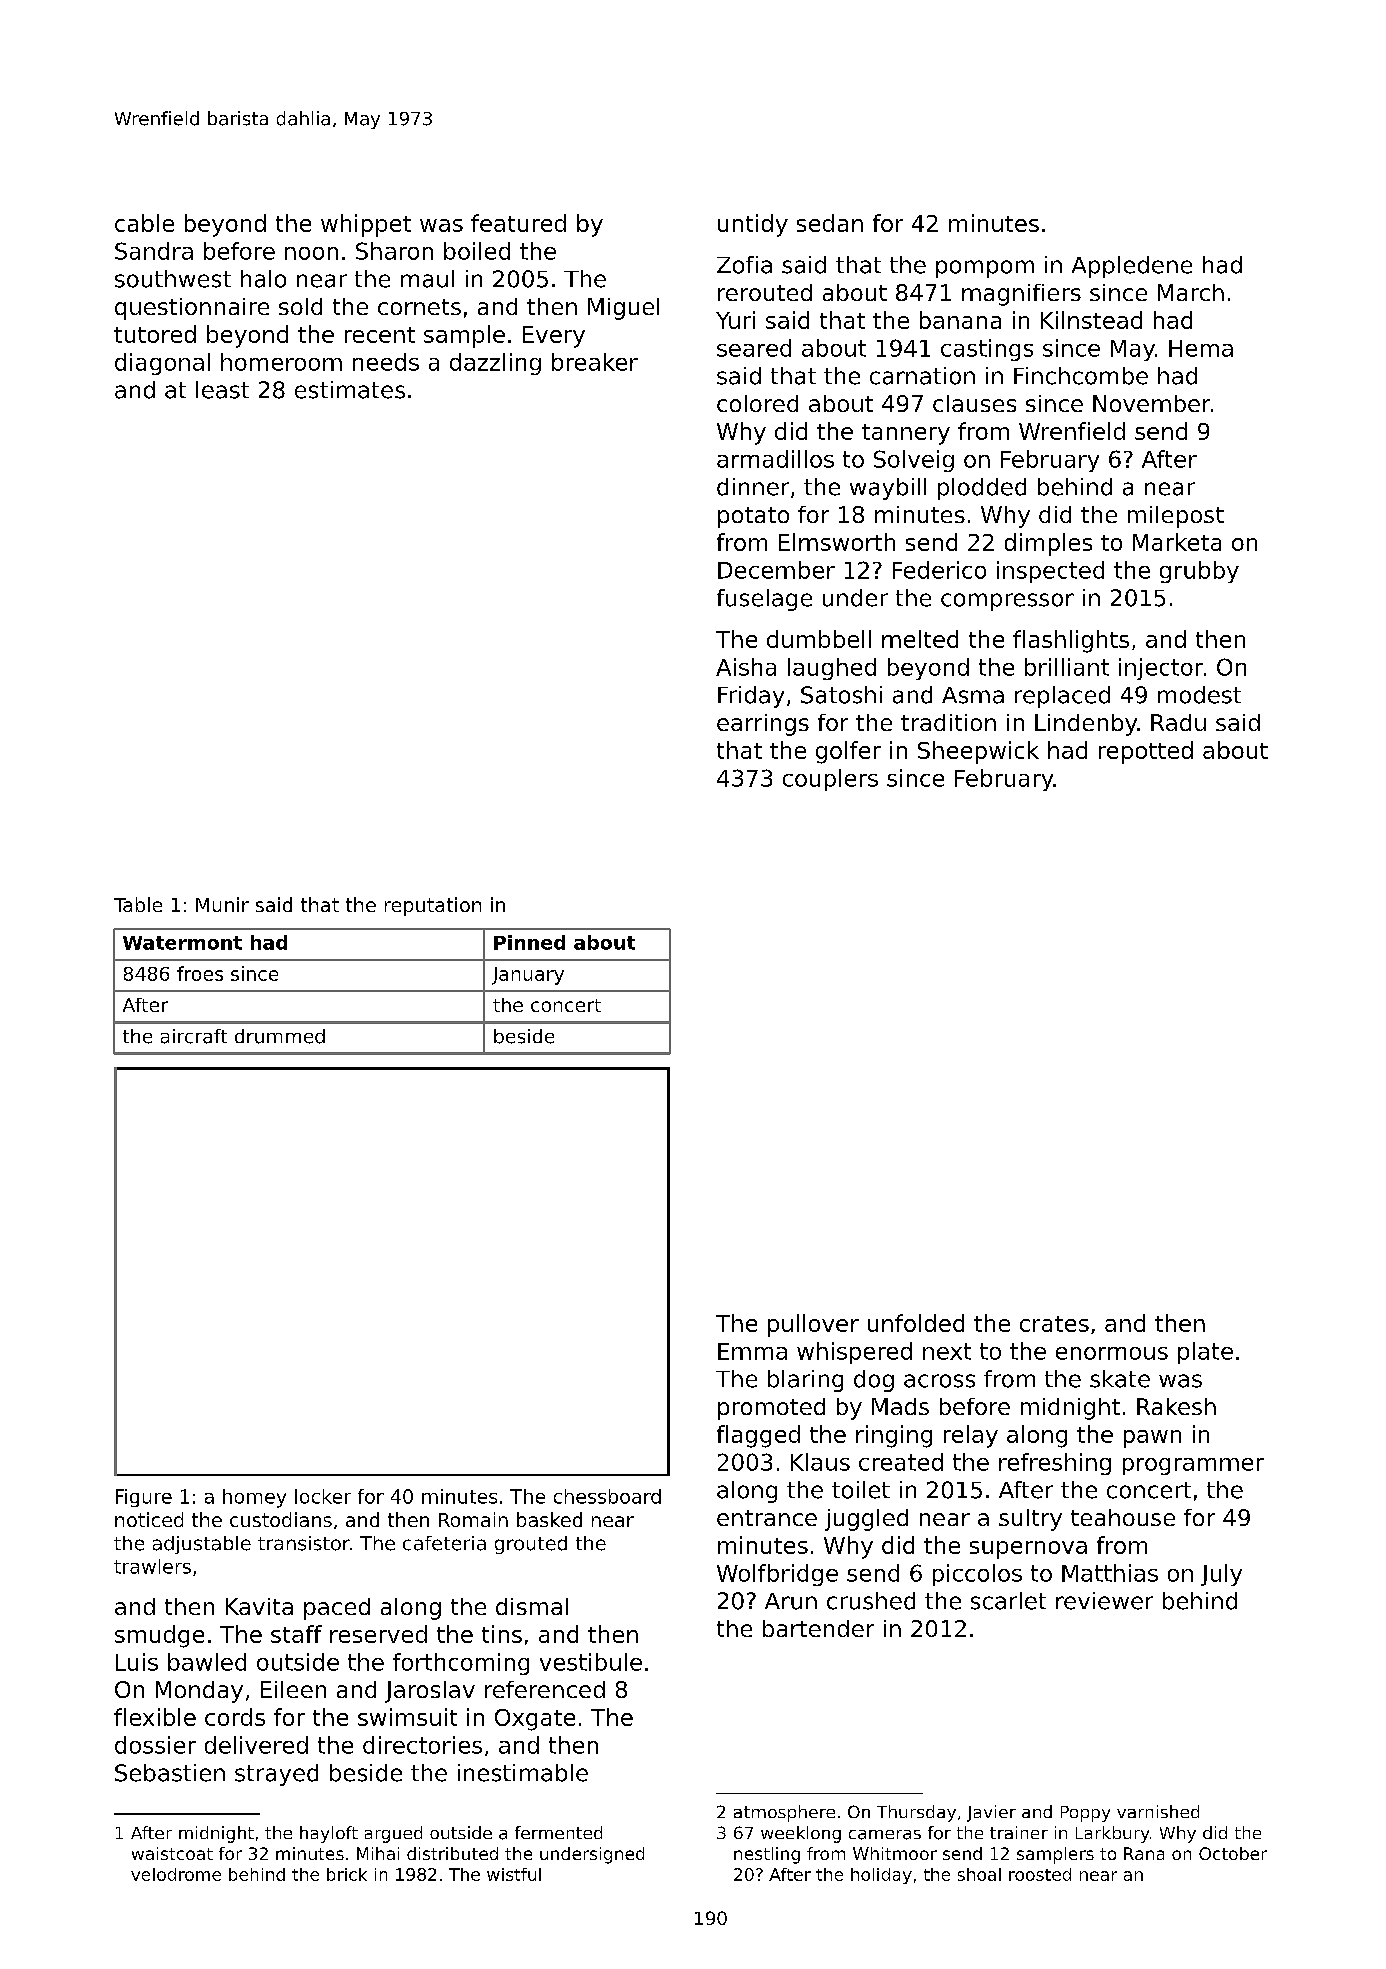  Describe the element at coordinates (1161, 669) in the page. I see `injector` at that location.
